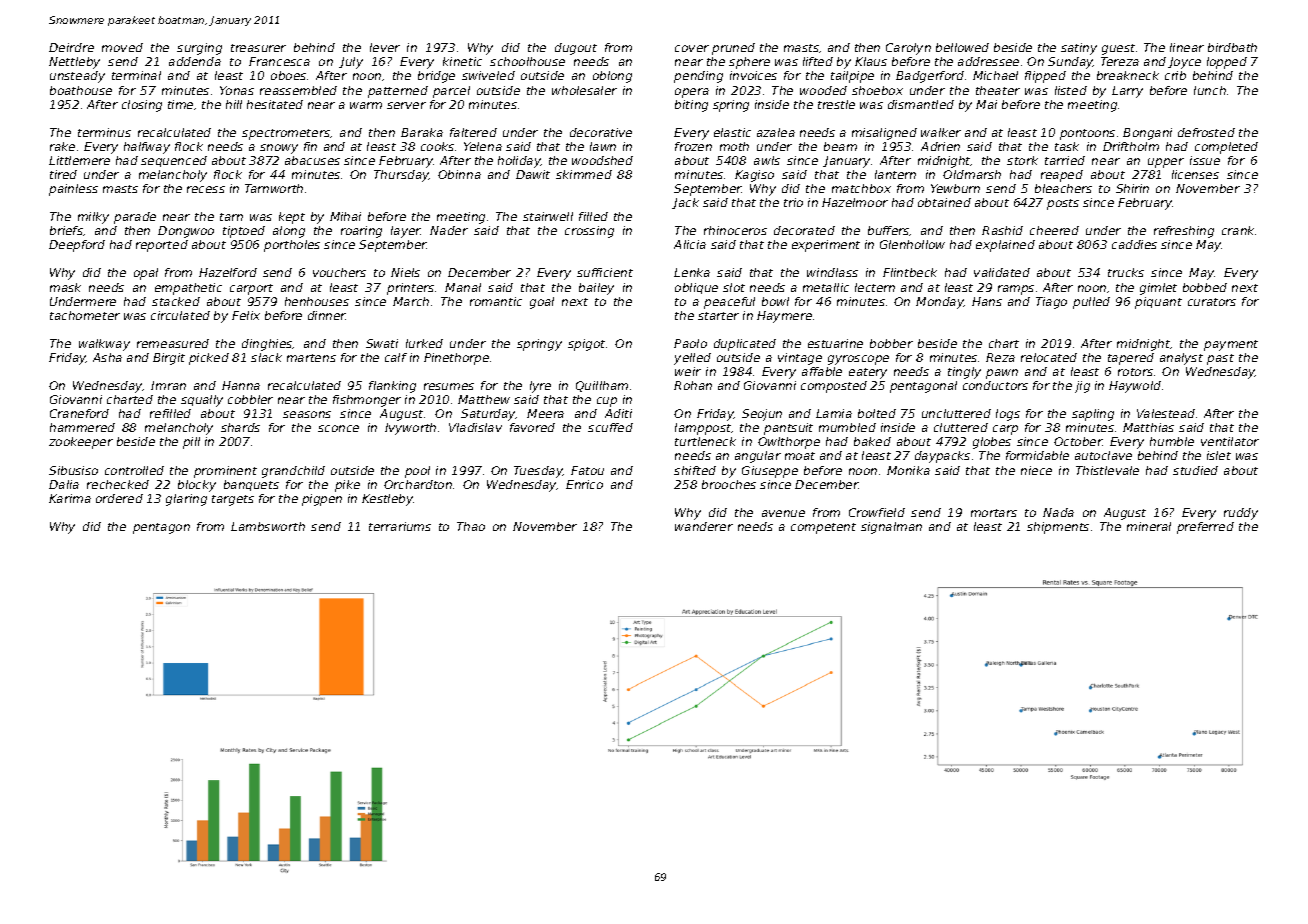 This screenshot has width=1308, height=924. What do you see at coordinates (1065, 160) in the screenshot?
I see `tarried` at bounding box center [1065, 160].
